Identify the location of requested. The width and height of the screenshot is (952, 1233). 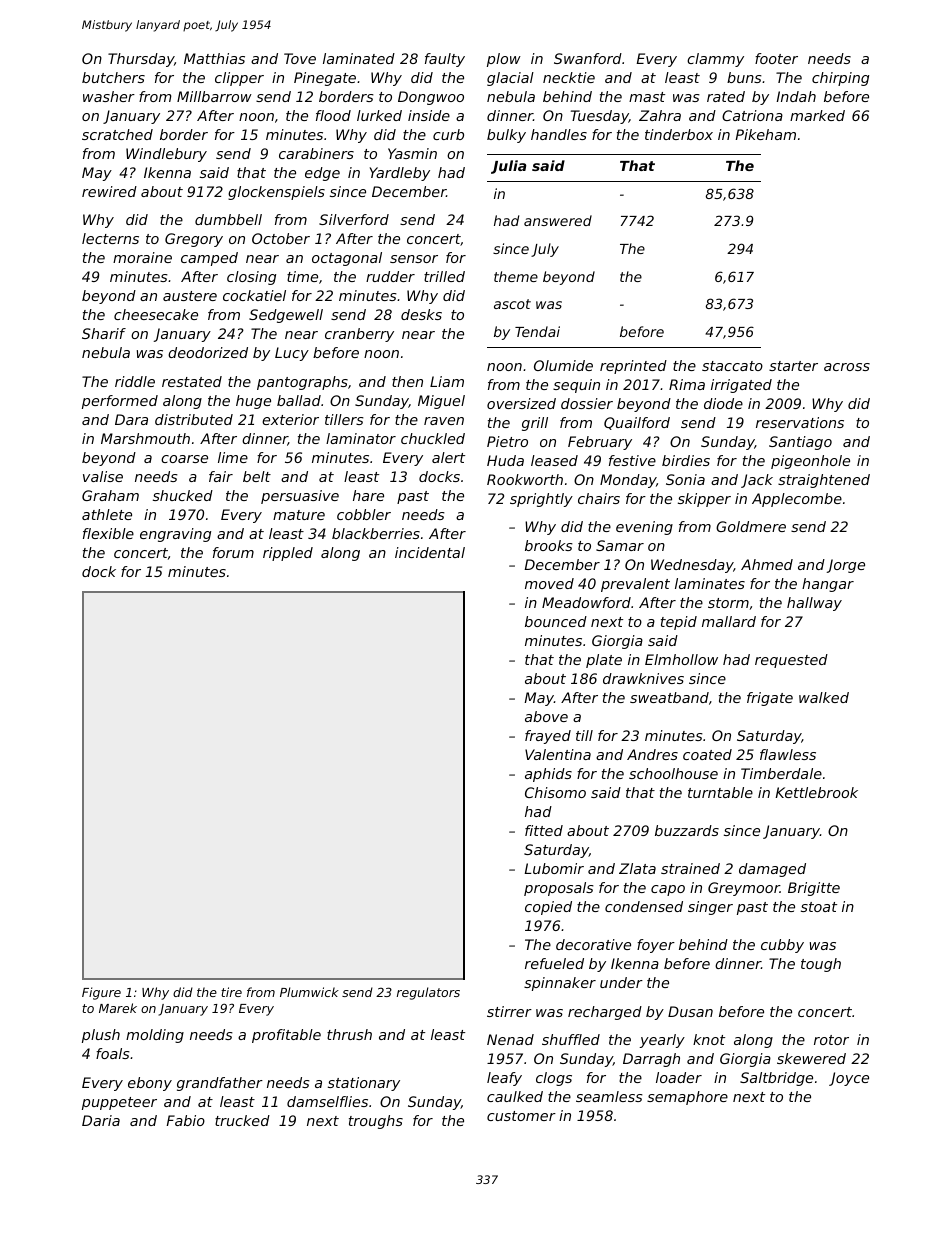
(791, 661).
